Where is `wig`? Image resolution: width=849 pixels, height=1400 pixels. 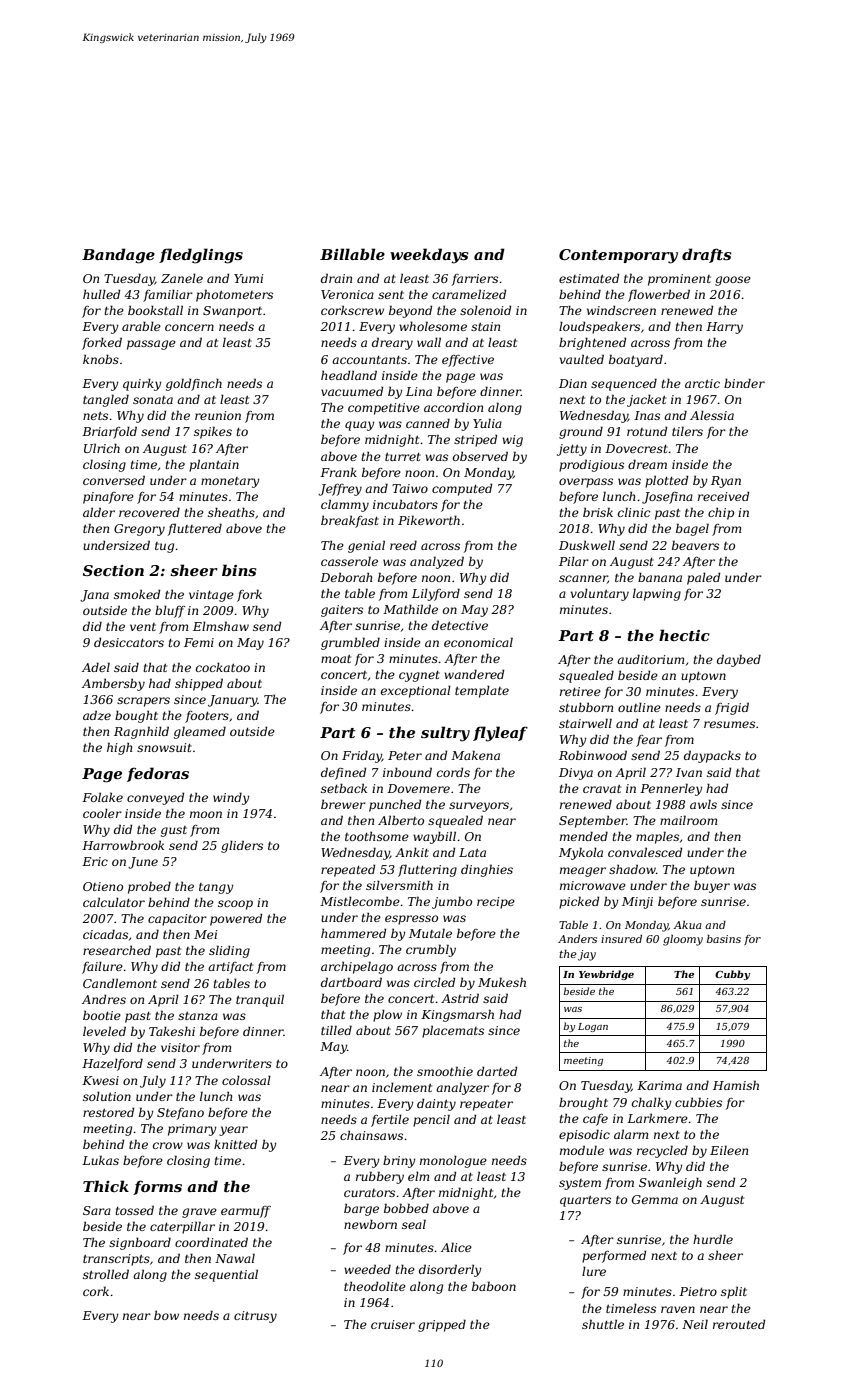
wig is located at coordinates (512, 441).
